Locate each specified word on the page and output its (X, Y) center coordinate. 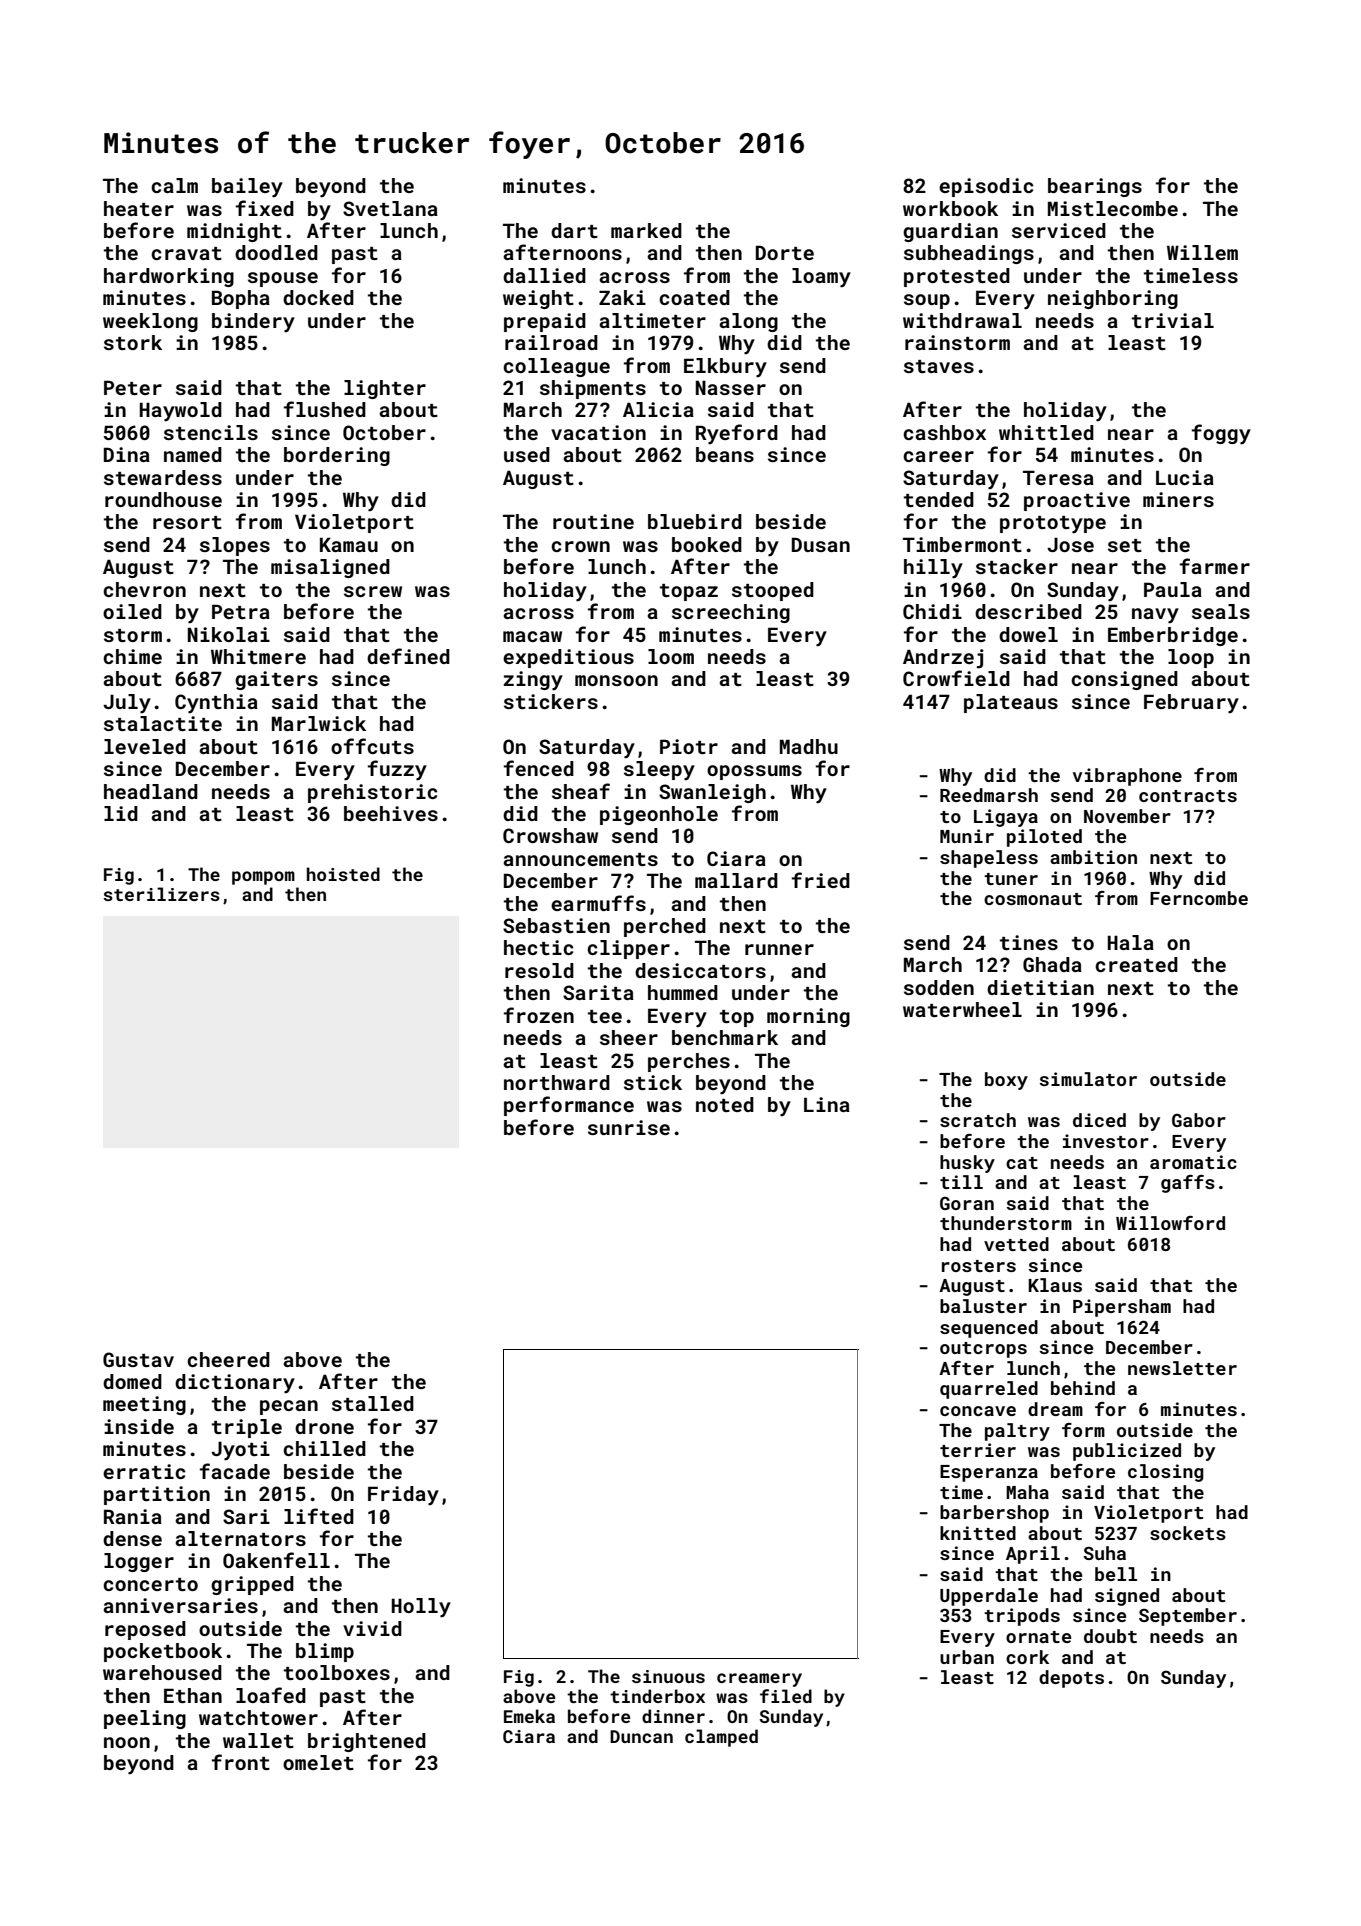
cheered (228, 1359)
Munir (967, 836)
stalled (373, 1403)
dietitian (1040, 987)
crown (580, 546)
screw (373, 591)
